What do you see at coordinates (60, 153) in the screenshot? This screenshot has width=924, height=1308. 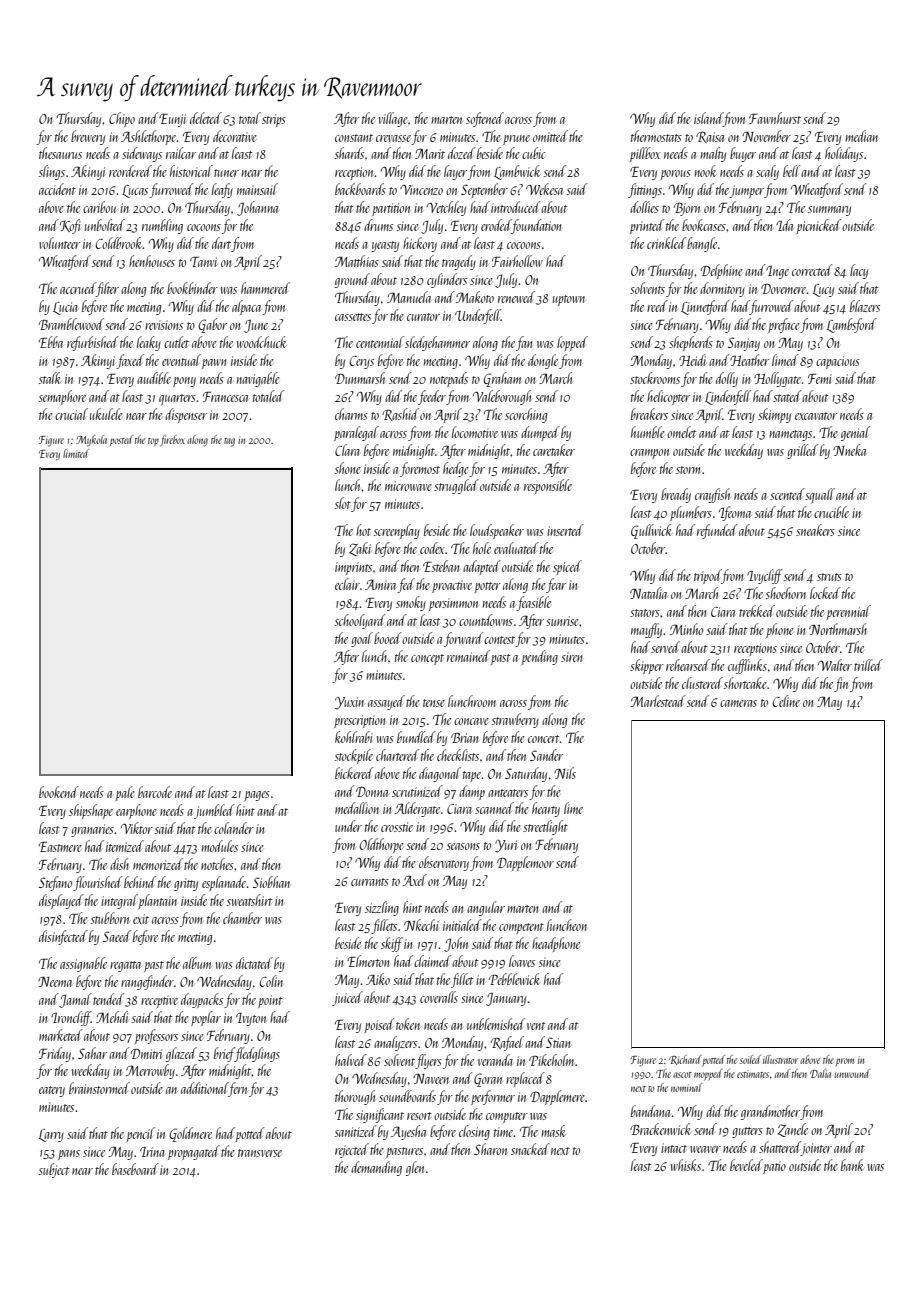 I see `thesaurus` at bounding box center [60, 153].
